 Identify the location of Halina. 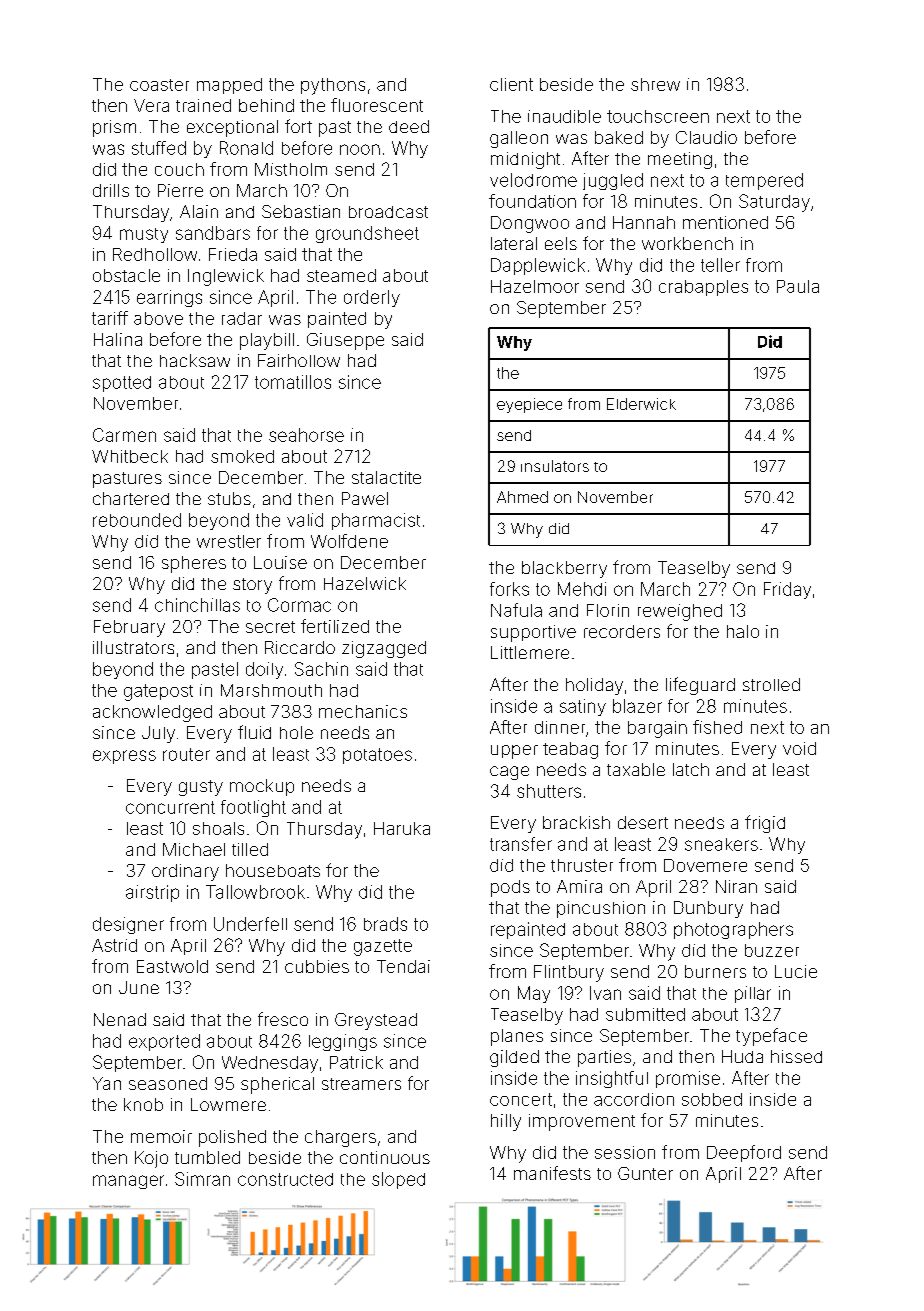
(118, 339).
